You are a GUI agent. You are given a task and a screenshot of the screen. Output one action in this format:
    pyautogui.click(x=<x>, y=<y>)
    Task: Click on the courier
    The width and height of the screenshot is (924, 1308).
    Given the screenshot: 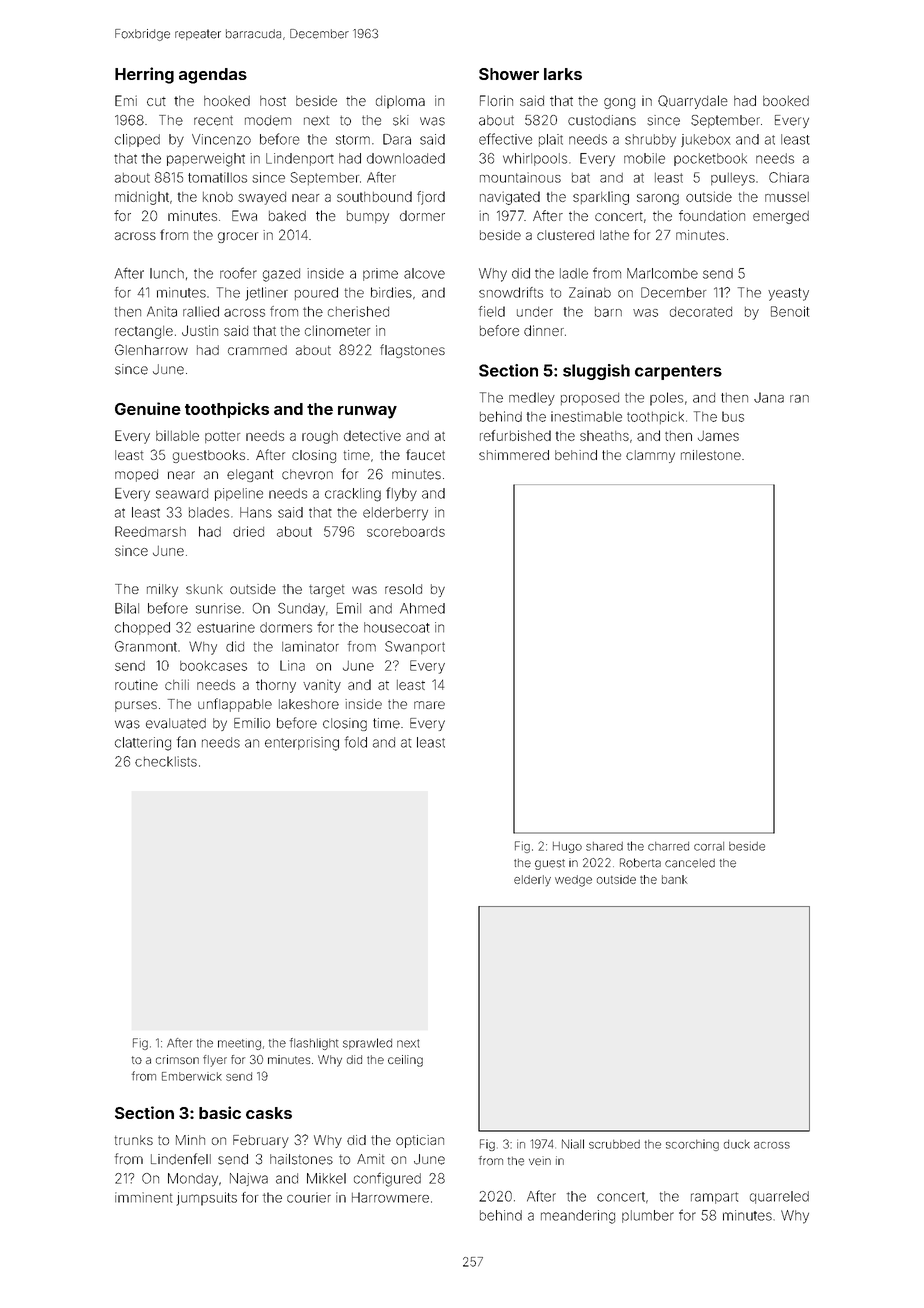 What is the action you would take?
    pyautogui.click(x=309, y=1197)
